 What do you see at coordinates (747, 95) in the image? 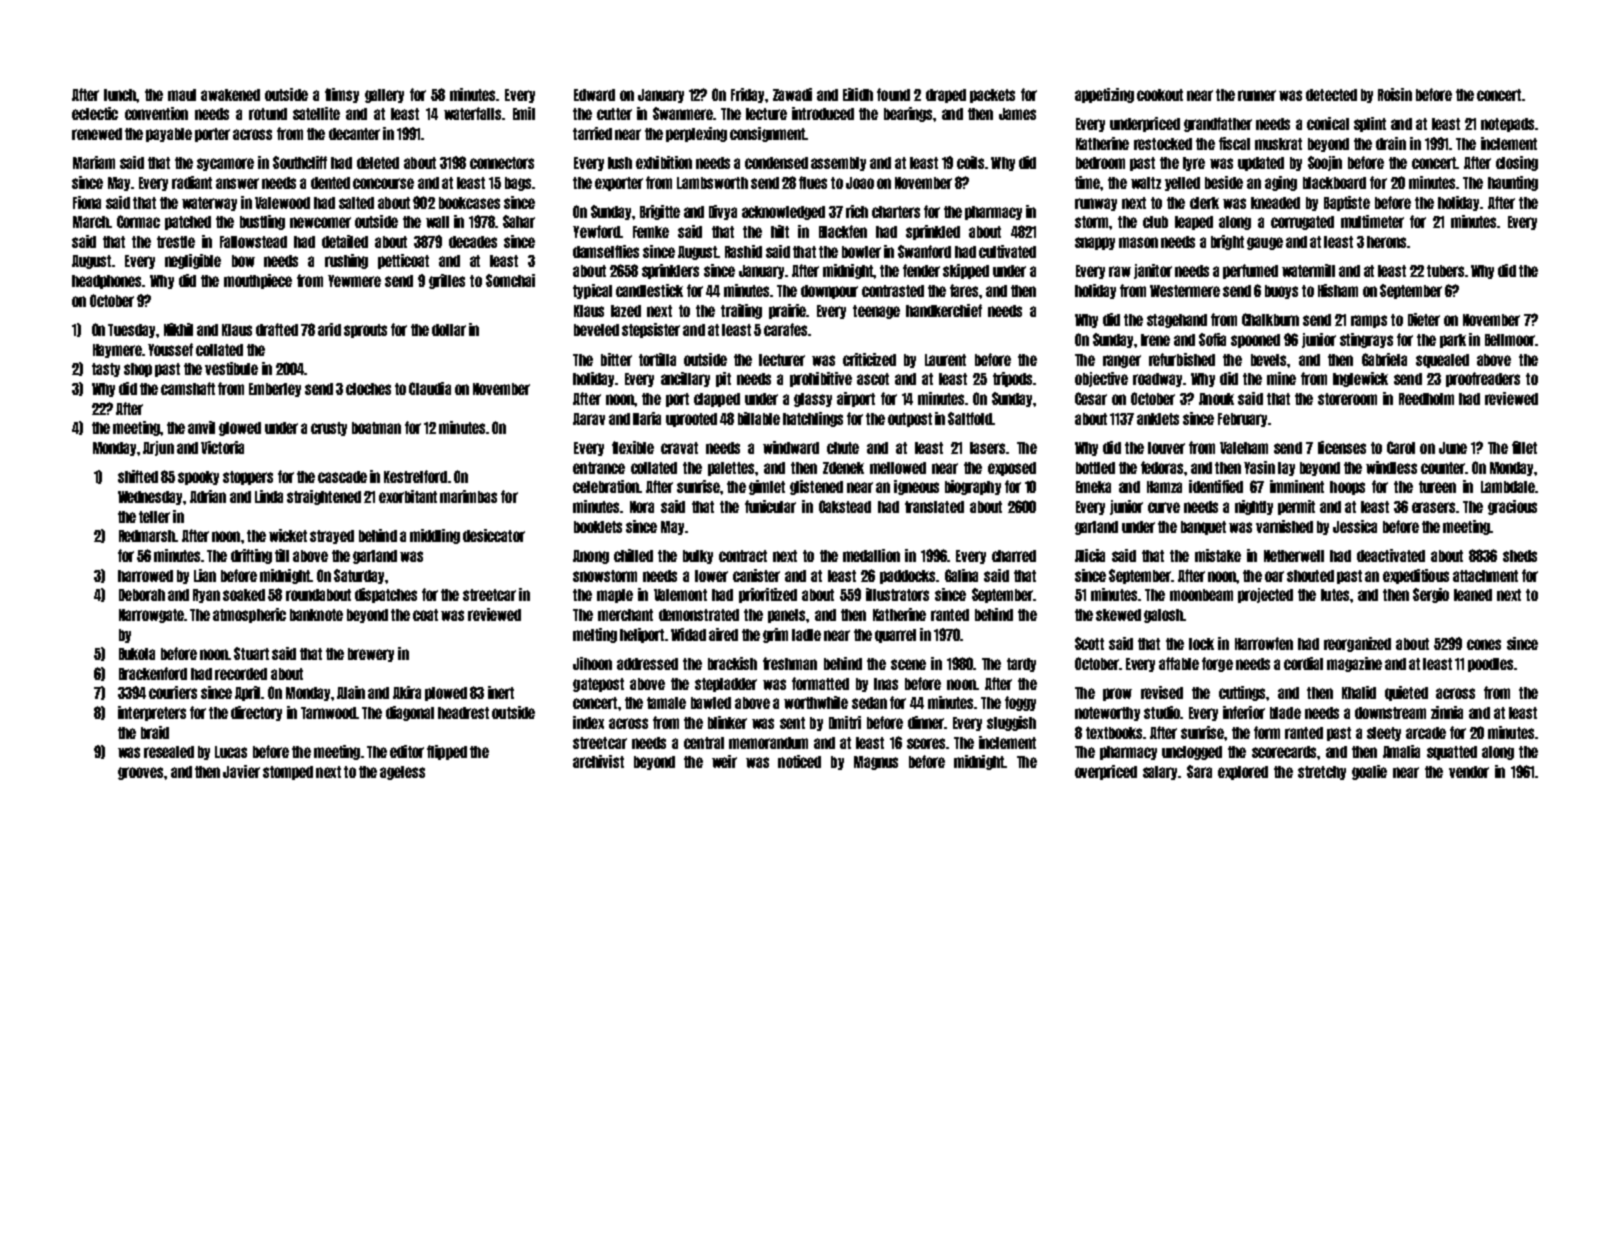
I see `Friday` at bounding box center [747, 95].
